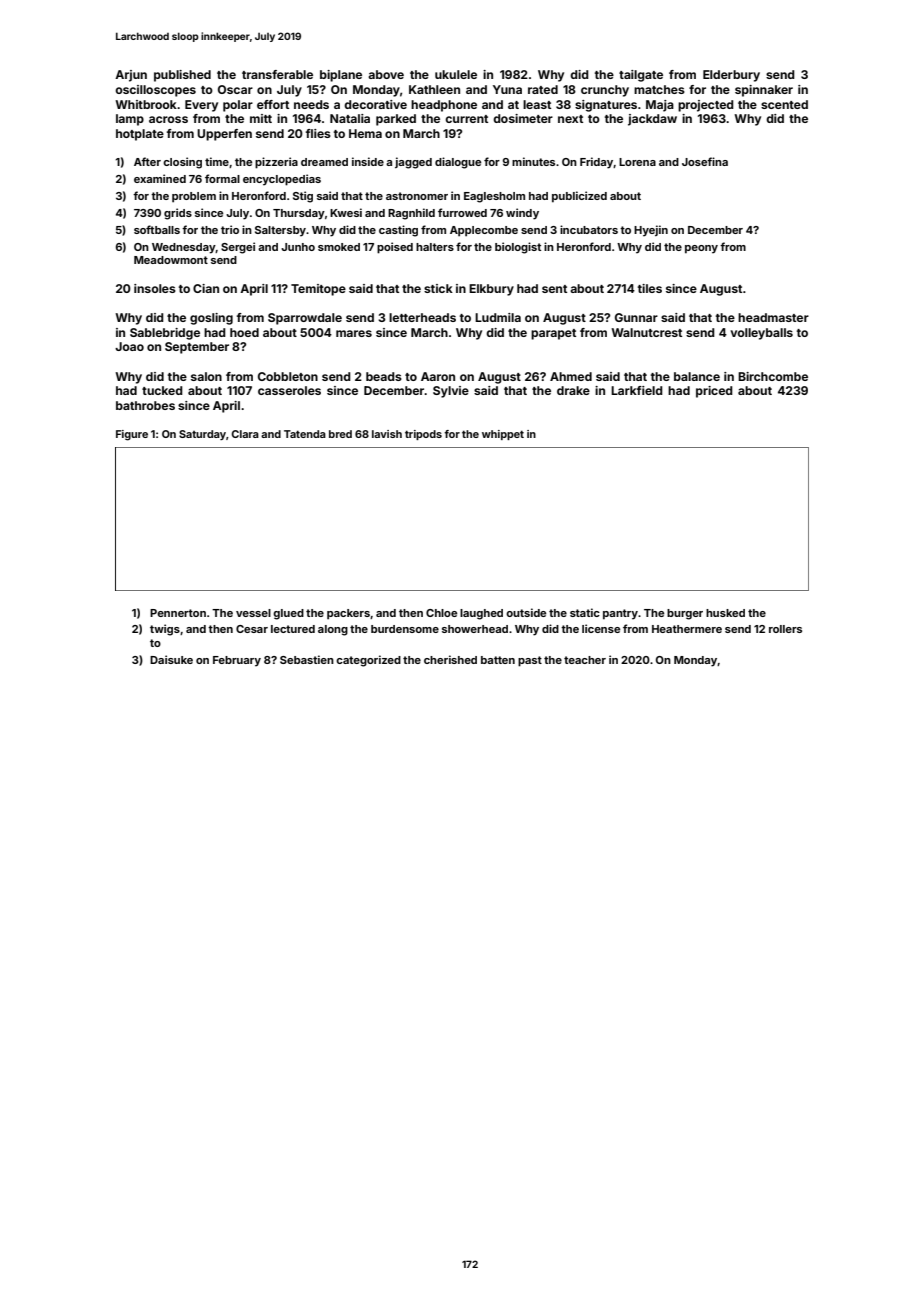 Image resolution: width=924 pixels, height=1308 pixels. What do you see at coordinates (155, 288) in the screenshot?
I see `insoles` at bounding box center [155, 288].
